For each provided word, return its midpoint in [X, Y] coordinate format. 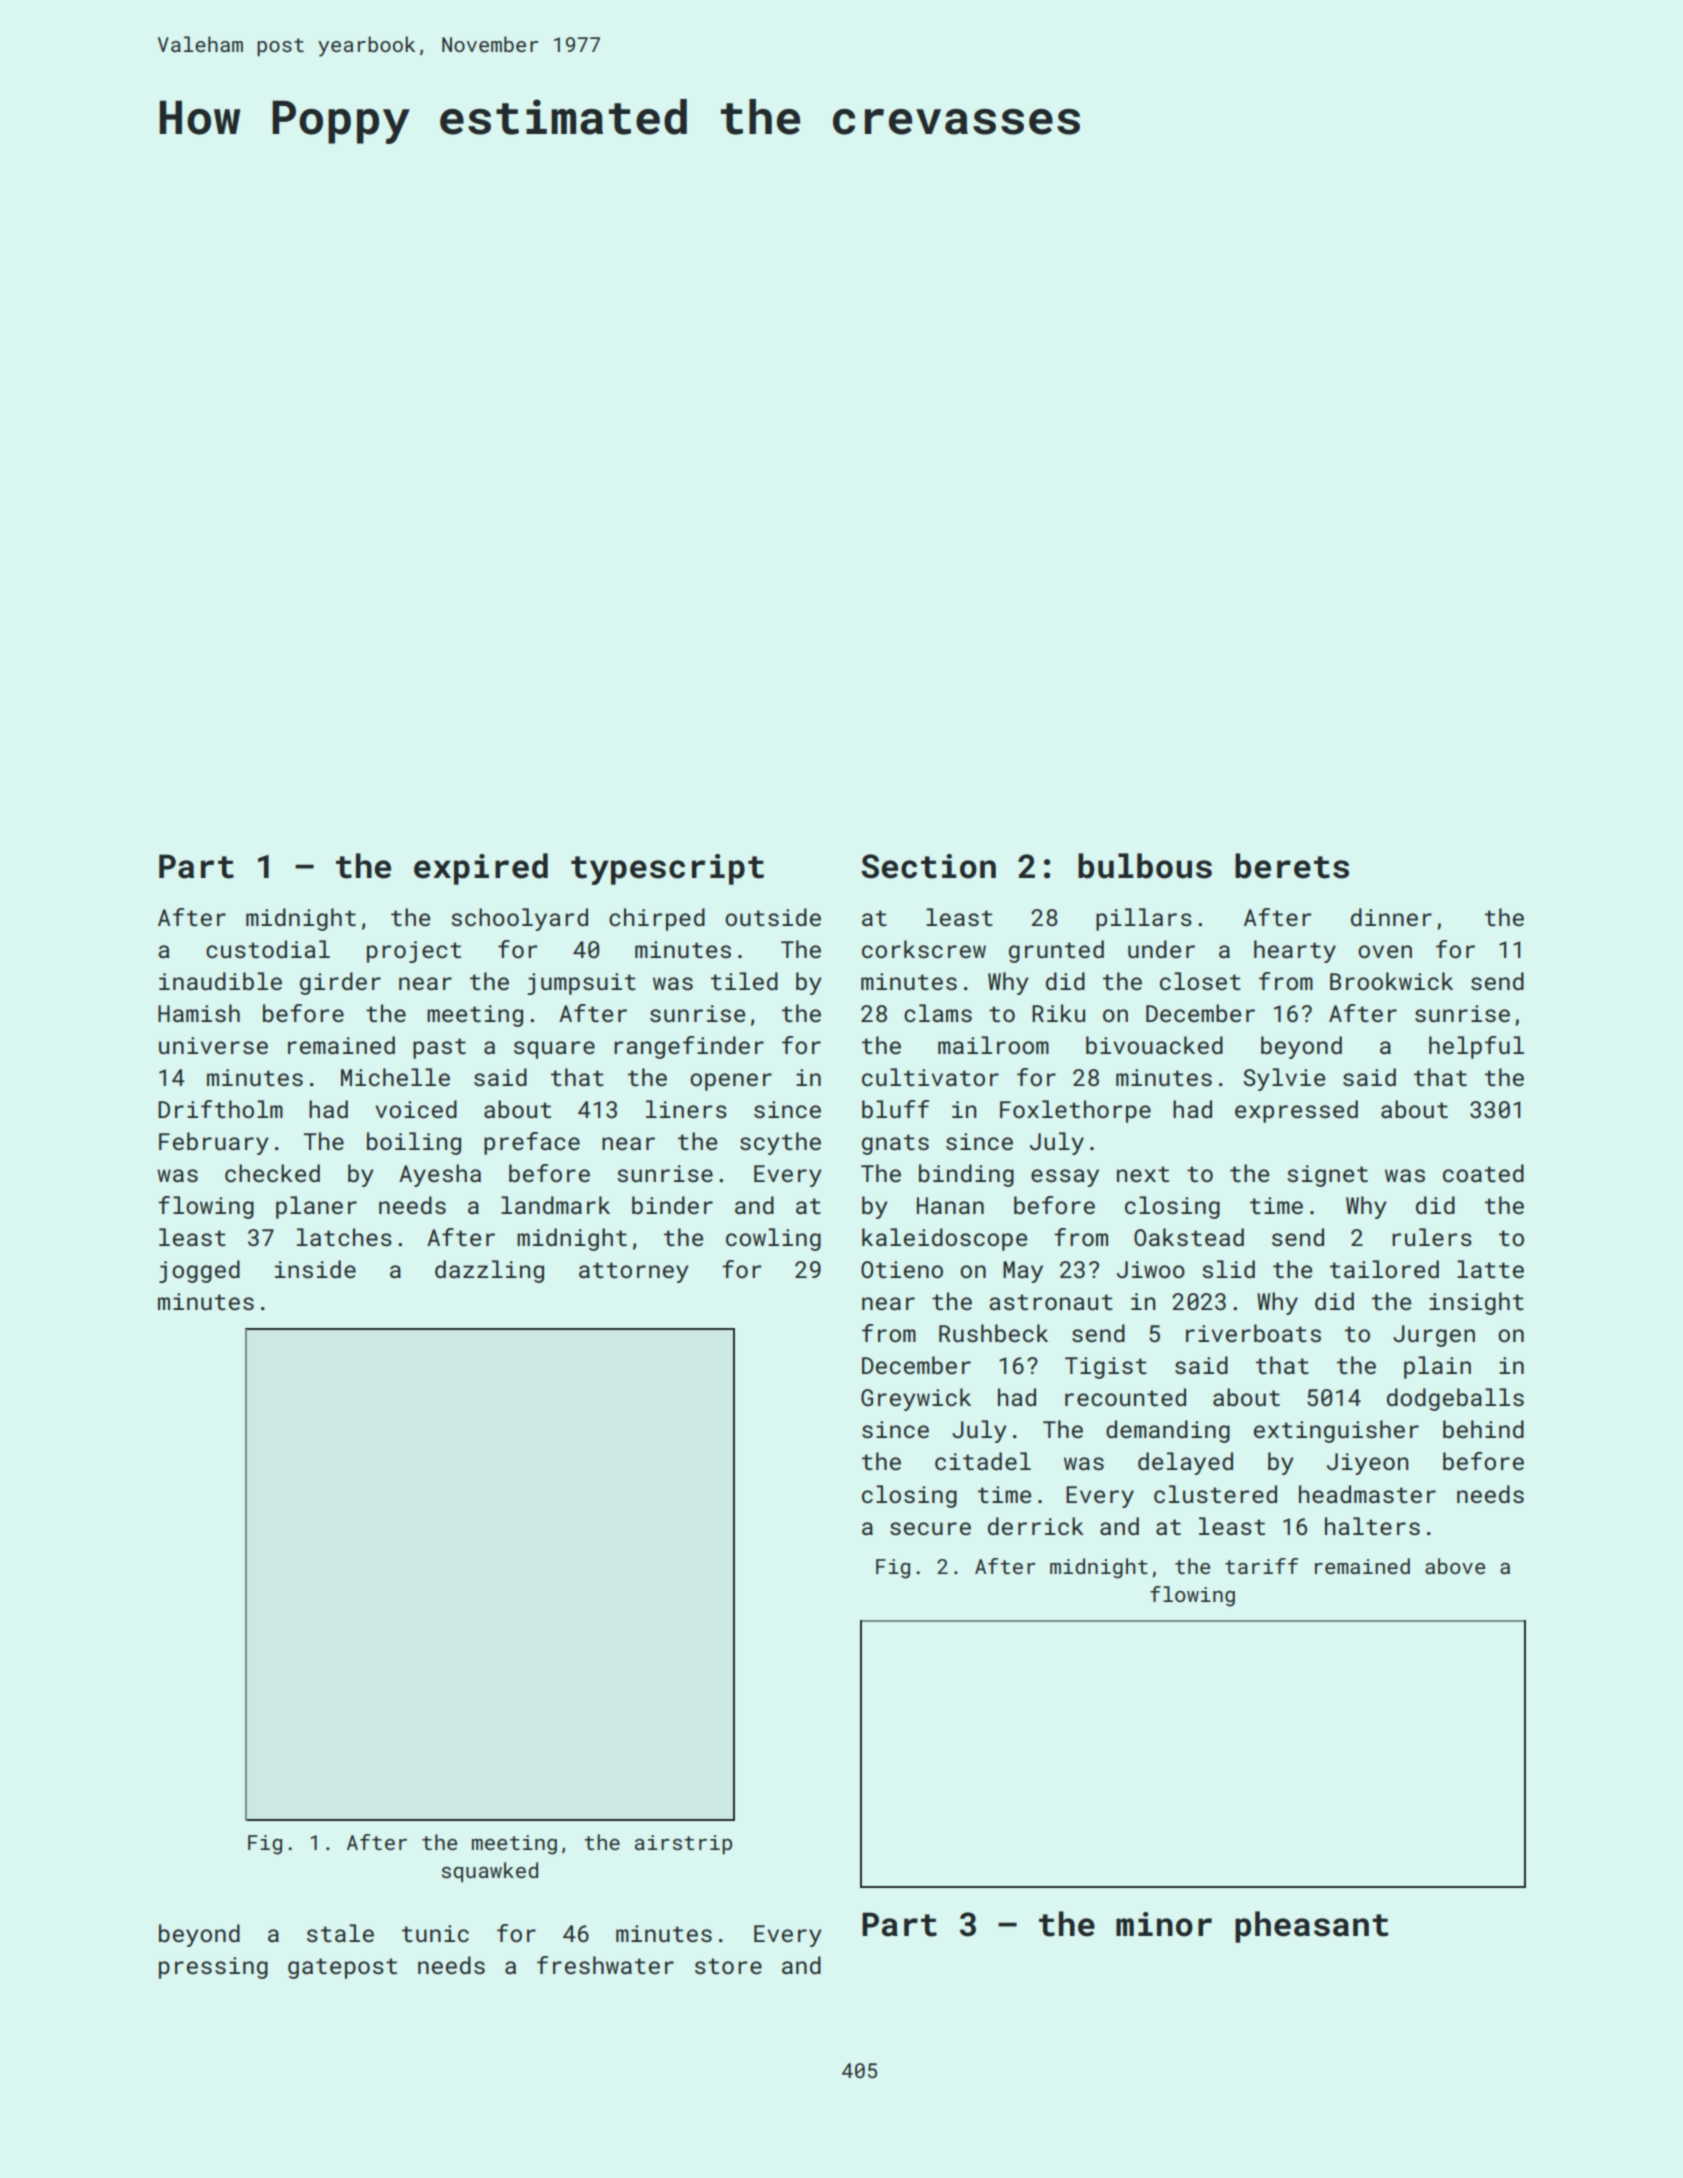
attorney [633, 1272]
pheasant [1311, 1927]
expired [481, 869]
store [728, 1966]
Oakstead [1189, 1237]
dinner [1391, 917]
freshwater [605, 1965]
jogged [199, 1271]
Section [928, 866]
